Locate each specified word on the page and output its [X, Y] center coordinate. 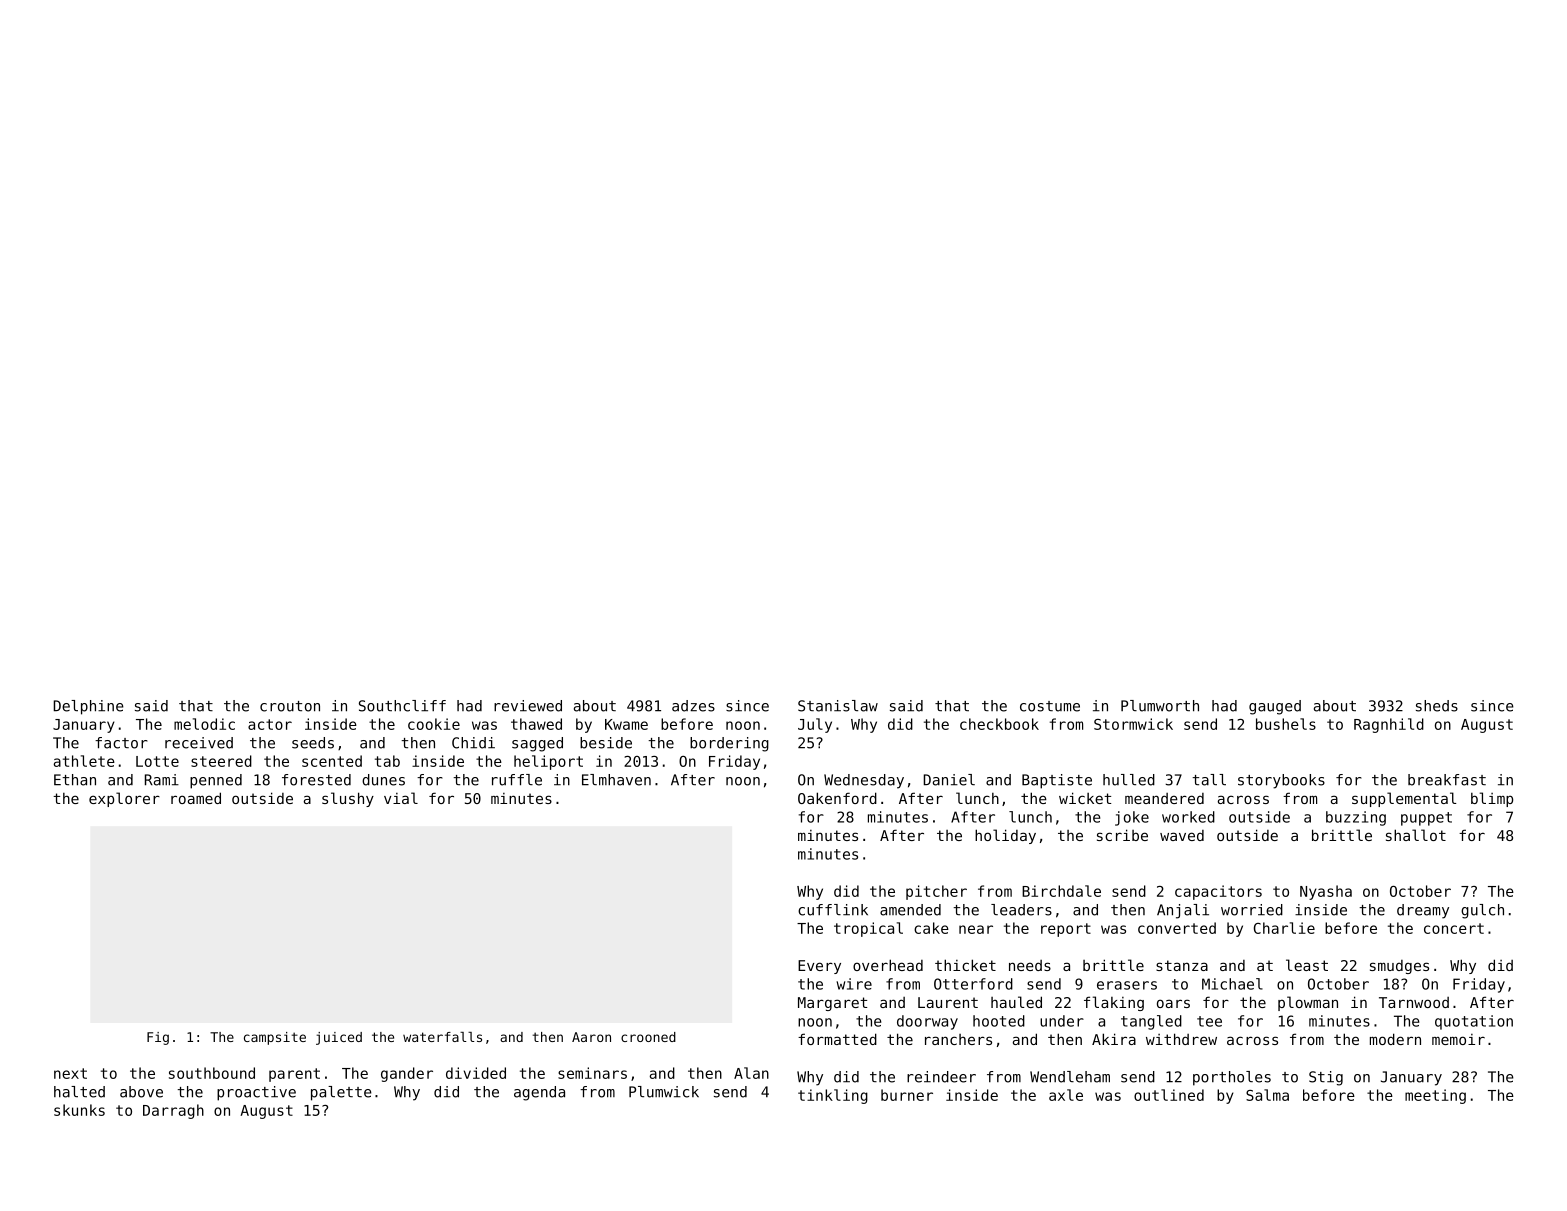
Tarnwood [1414, 1002]
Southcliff [402, 706]
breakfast [1447, 780]
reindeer [941, 1077]
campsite [275, 1038]
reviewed [528, 706]
